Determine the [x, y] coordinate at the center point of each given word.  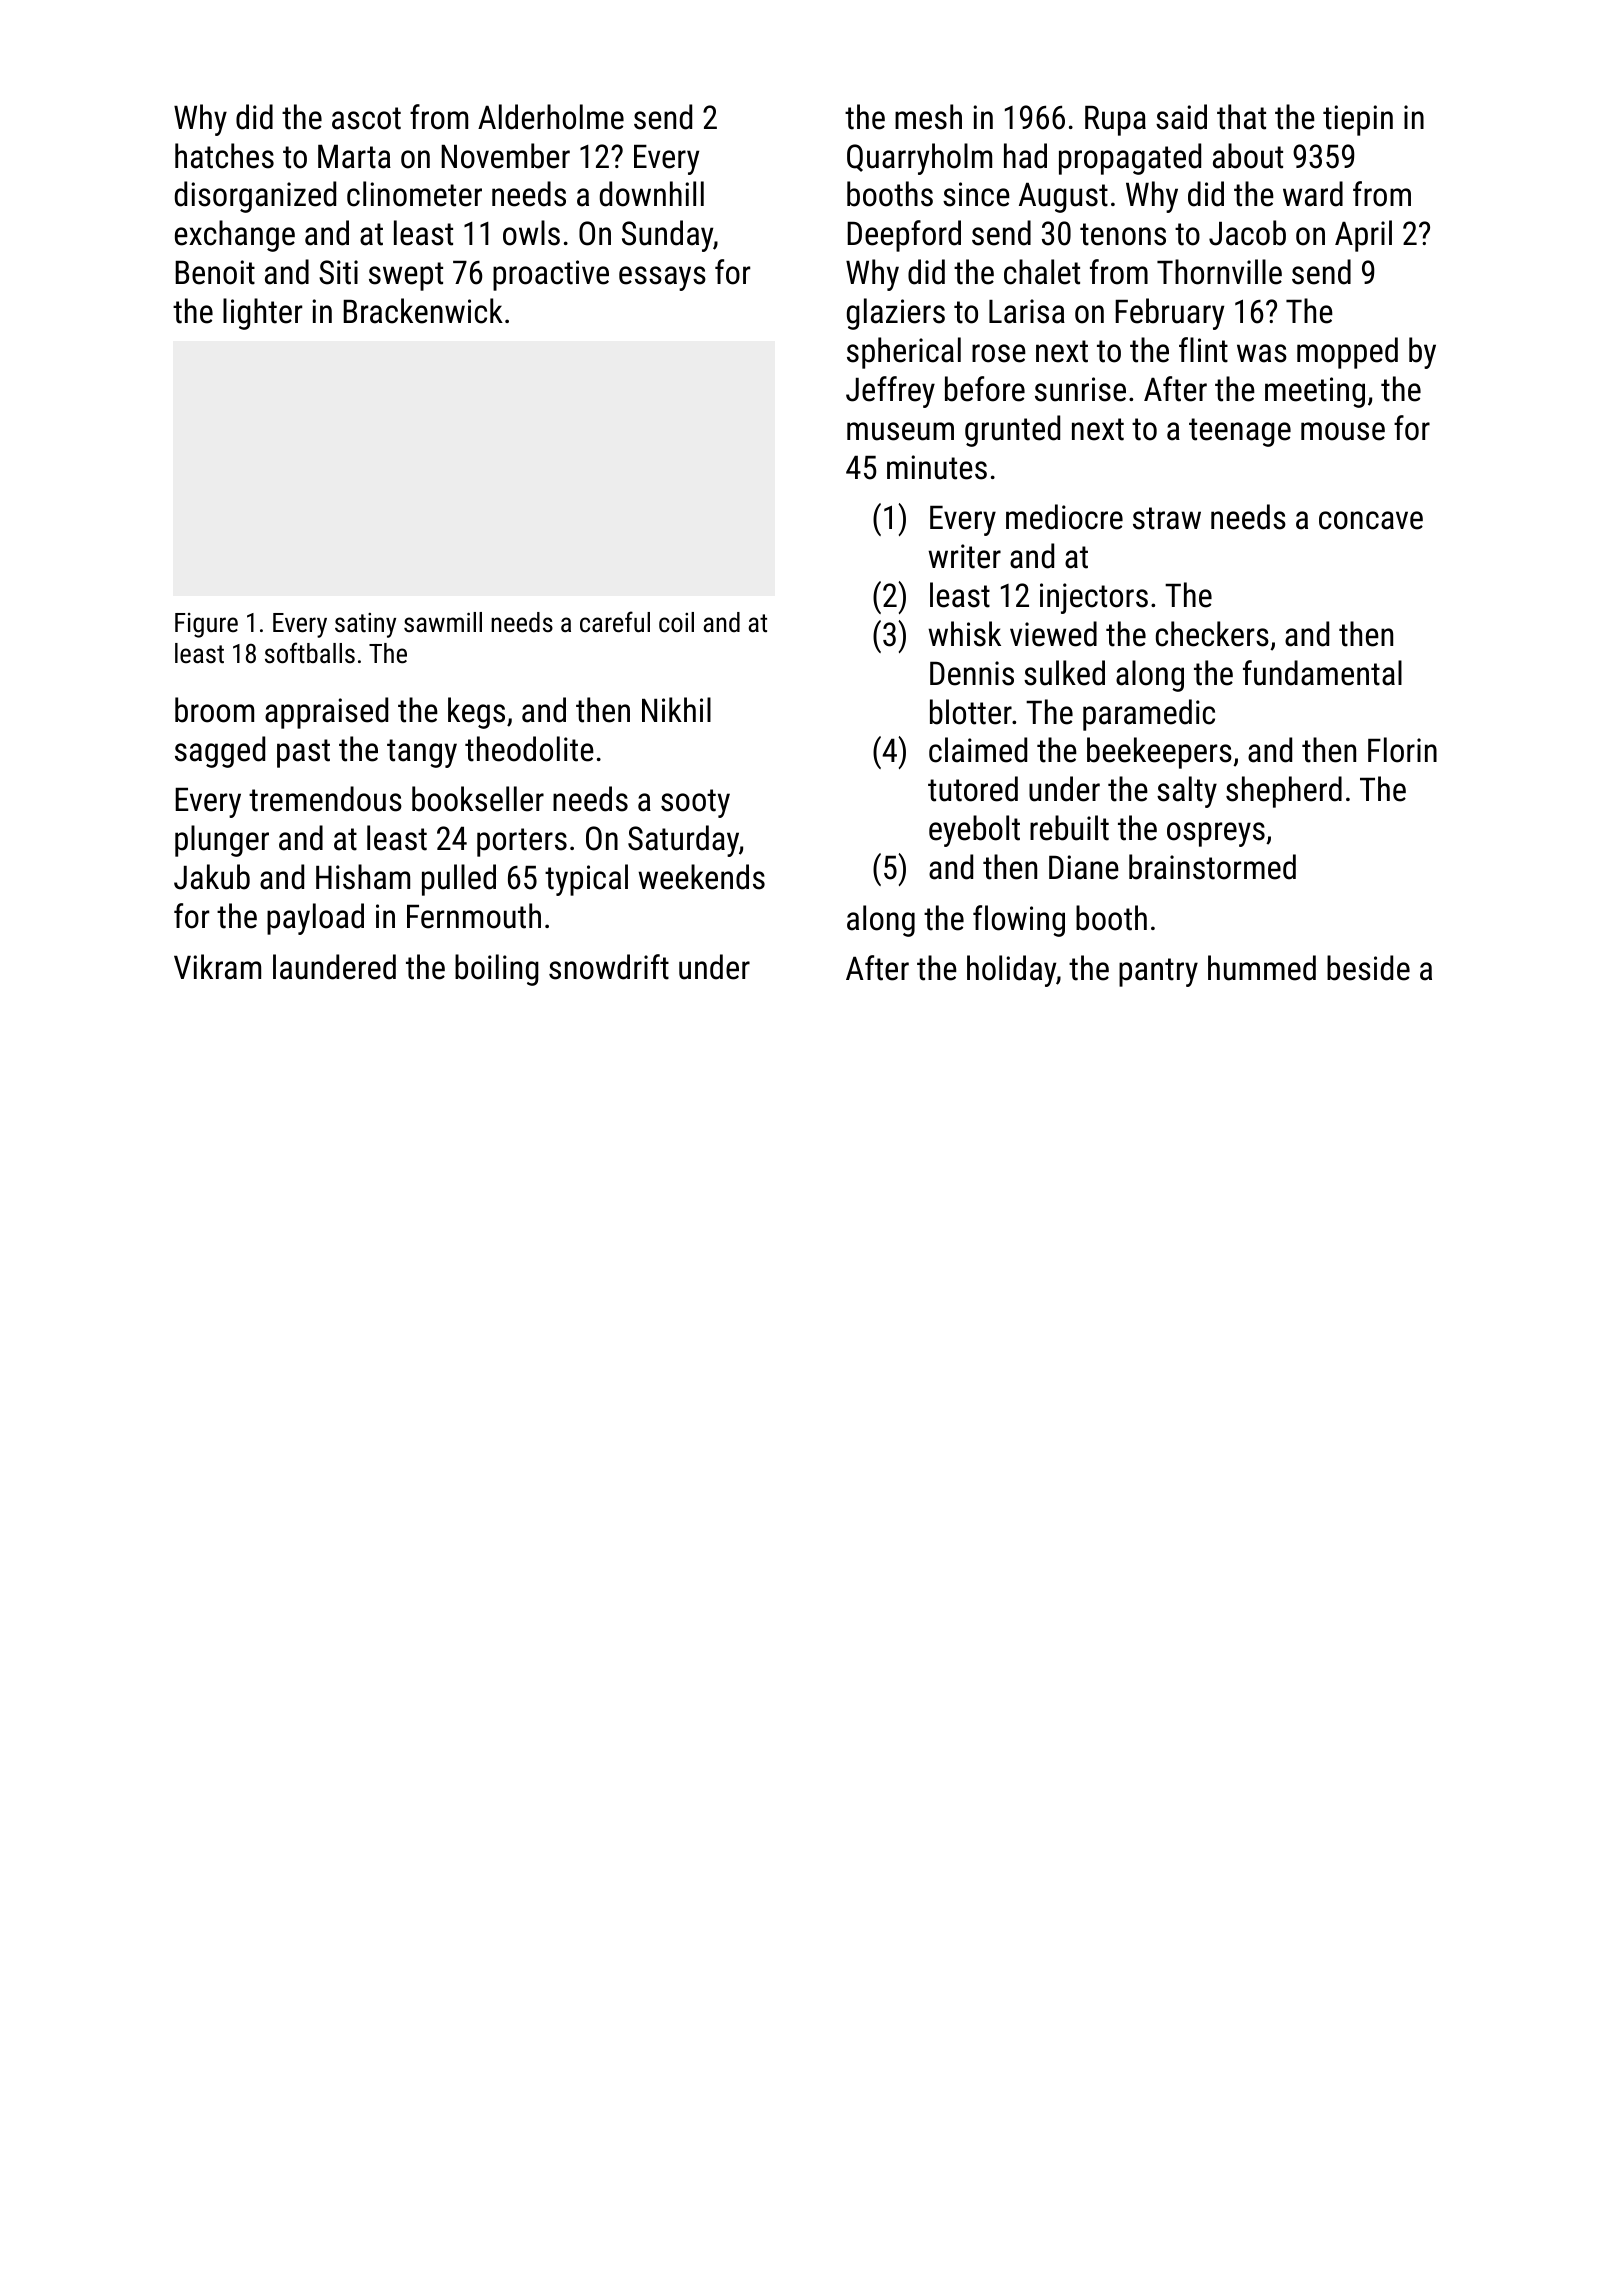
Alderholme [551, 117]
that [1241, 117]
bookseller [478, 799]
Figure [206, 625]
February [1169, 314]
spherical [904, 353]
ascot [366, 118]
